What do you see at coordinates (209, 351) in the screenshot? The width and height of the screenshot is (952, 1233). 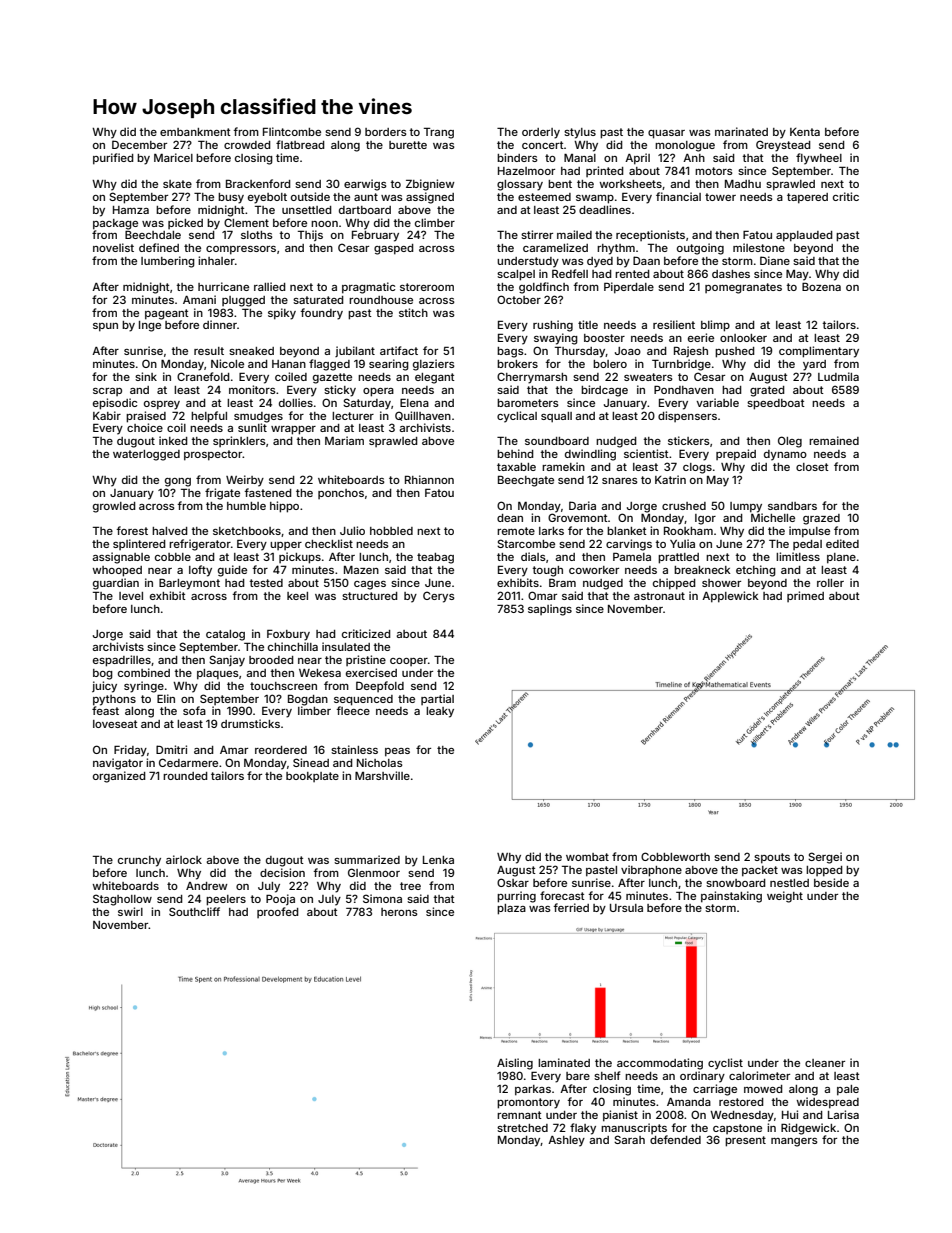 I see `result` at bounding box center [209, 351].
